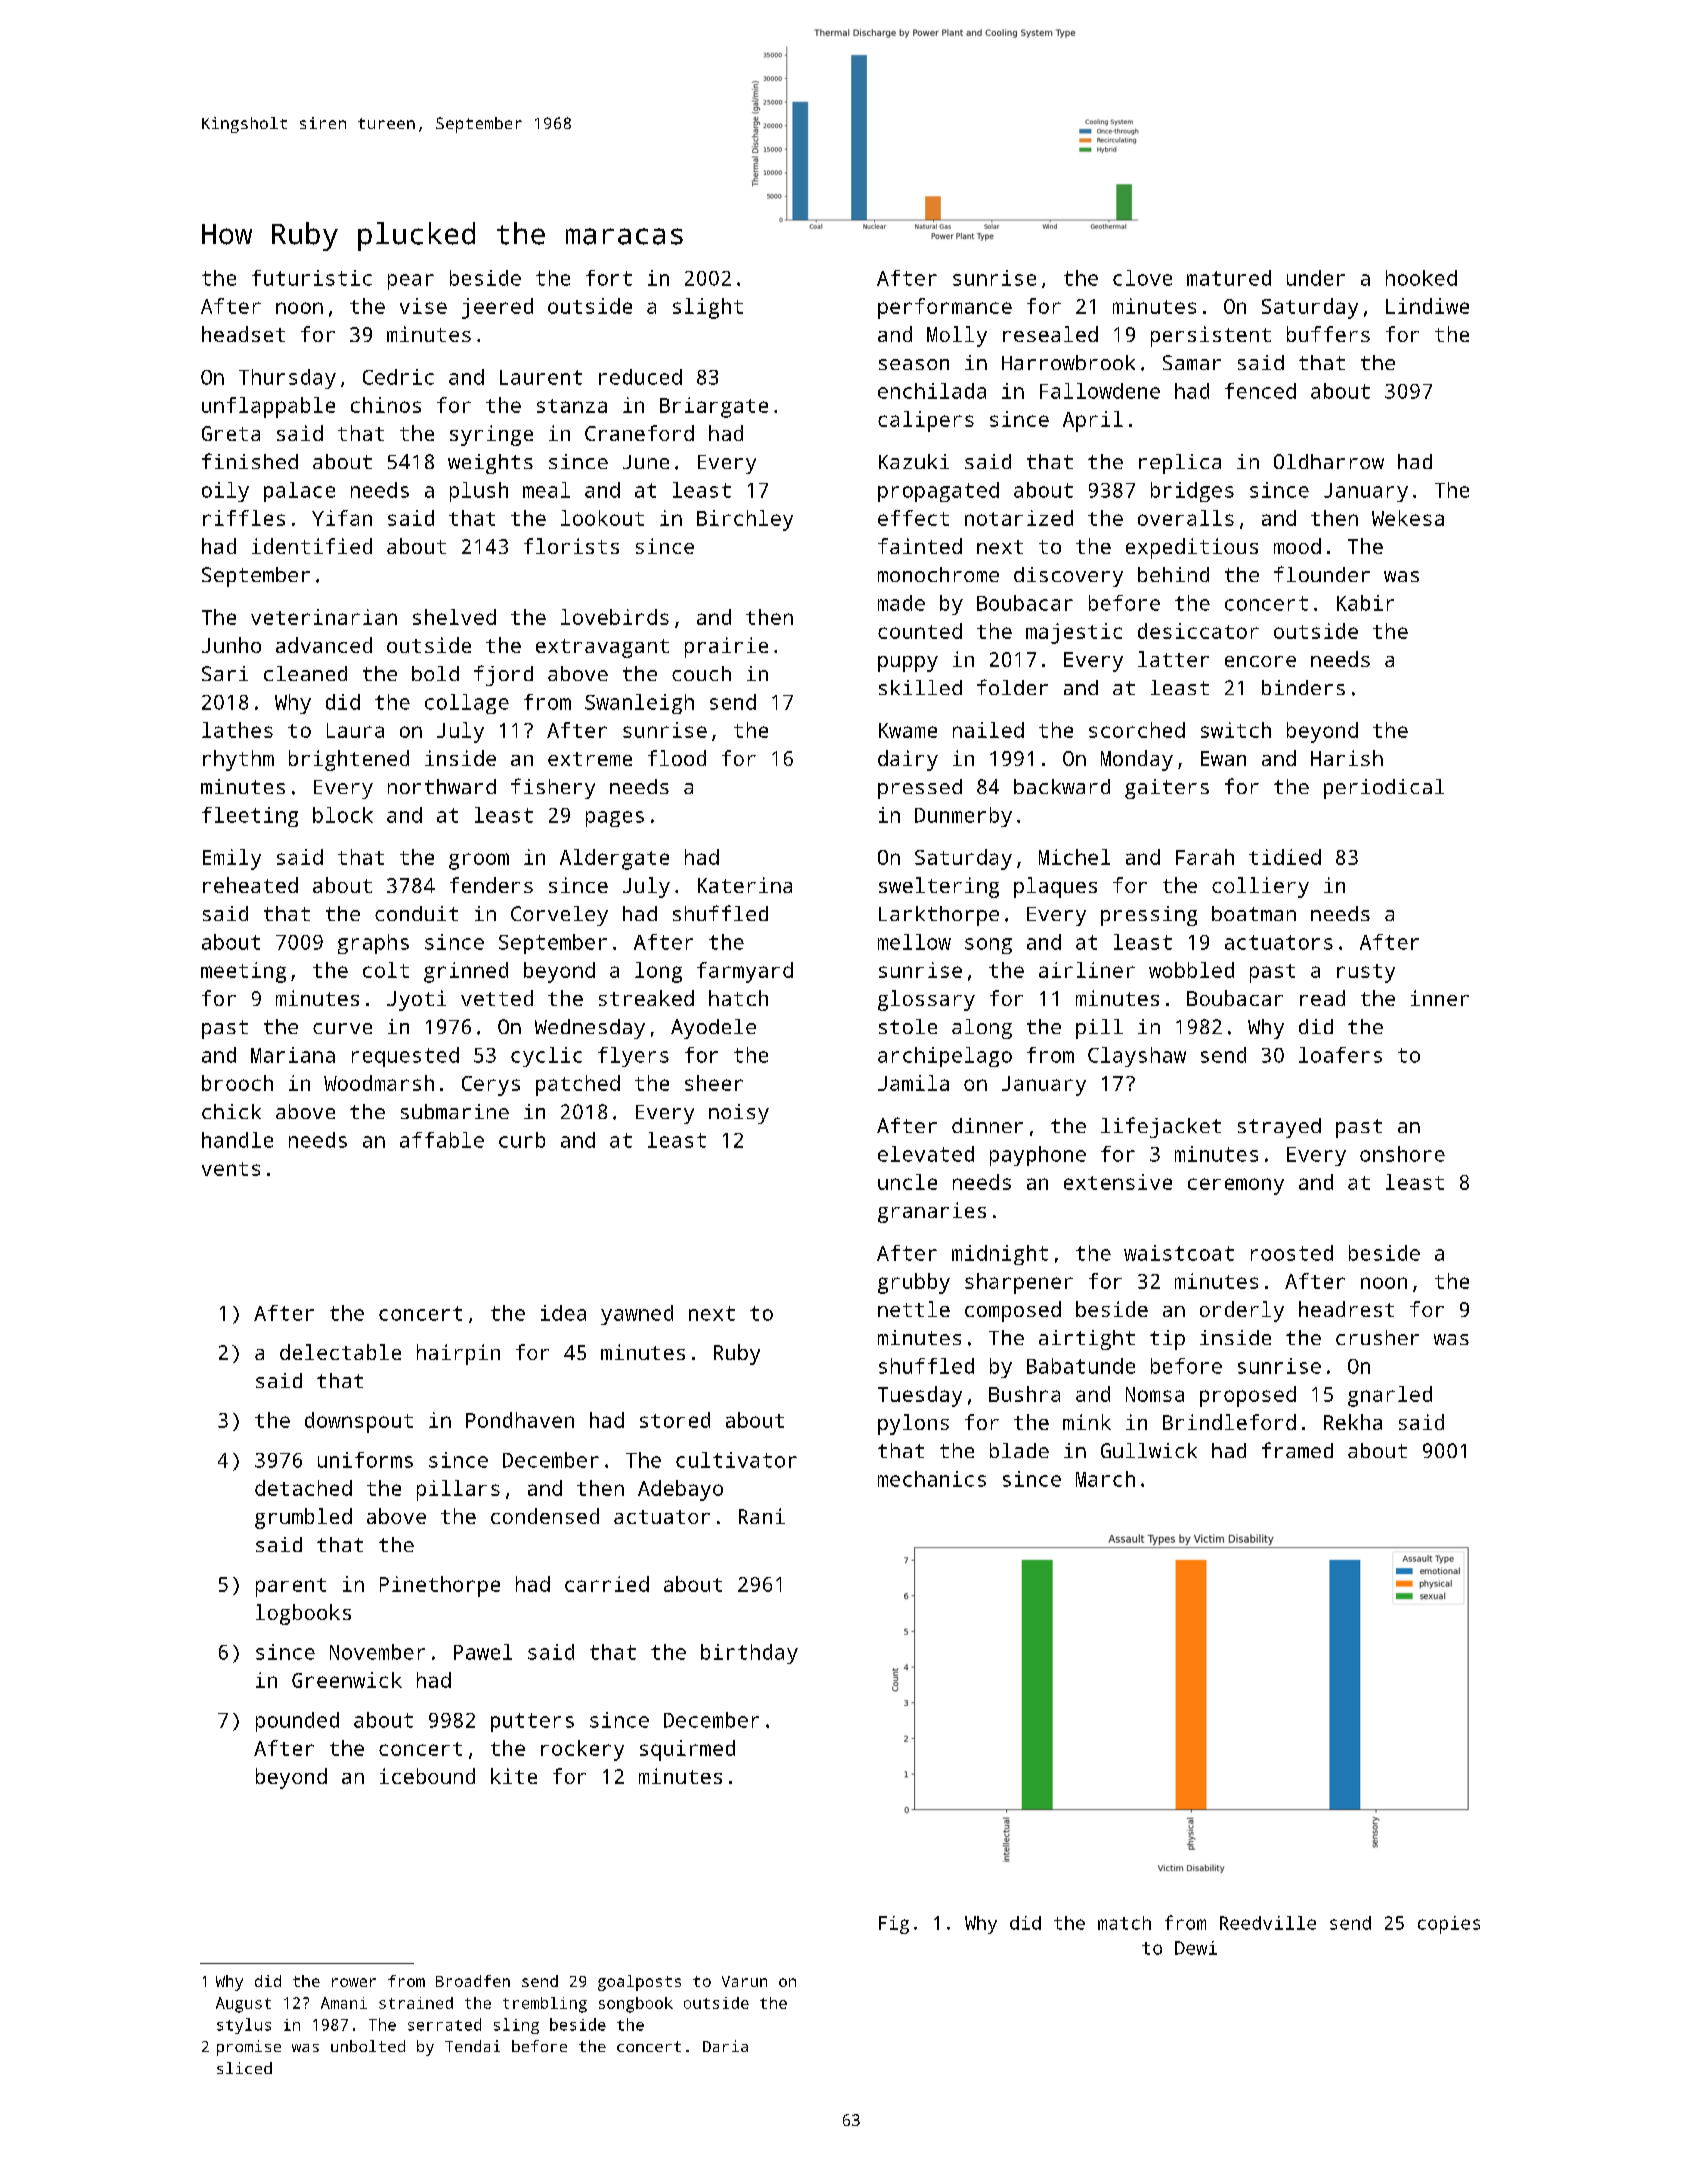 The width and height of the screenshot is (1683, 2178). What do you see at coordinates (297, 1722) in the screenshot?
I see `pounded` at bounding box center [297, 1722].
